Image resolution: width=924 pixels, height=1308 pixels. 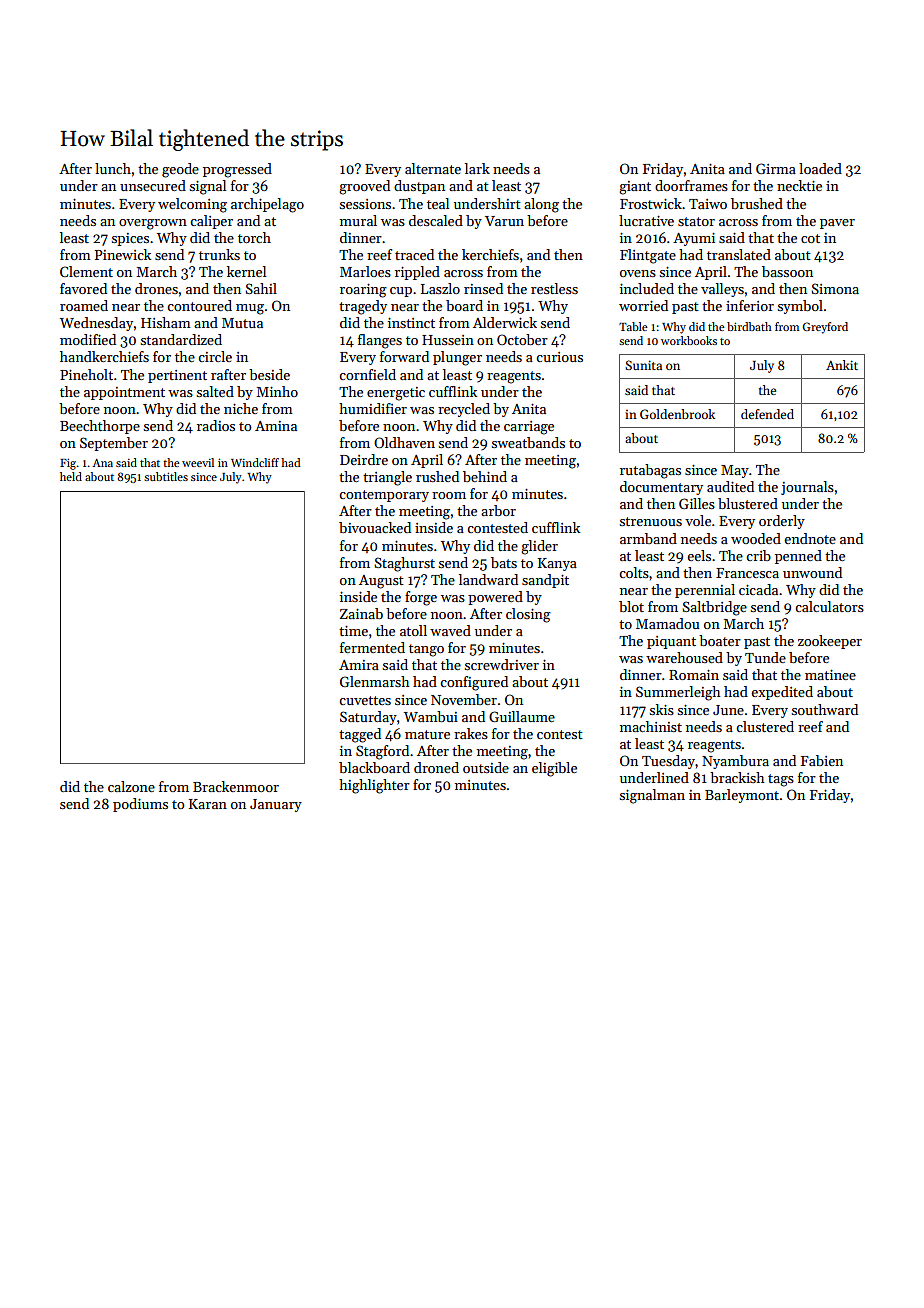 I want to click on Hisham, so click(x=166, y=322).
